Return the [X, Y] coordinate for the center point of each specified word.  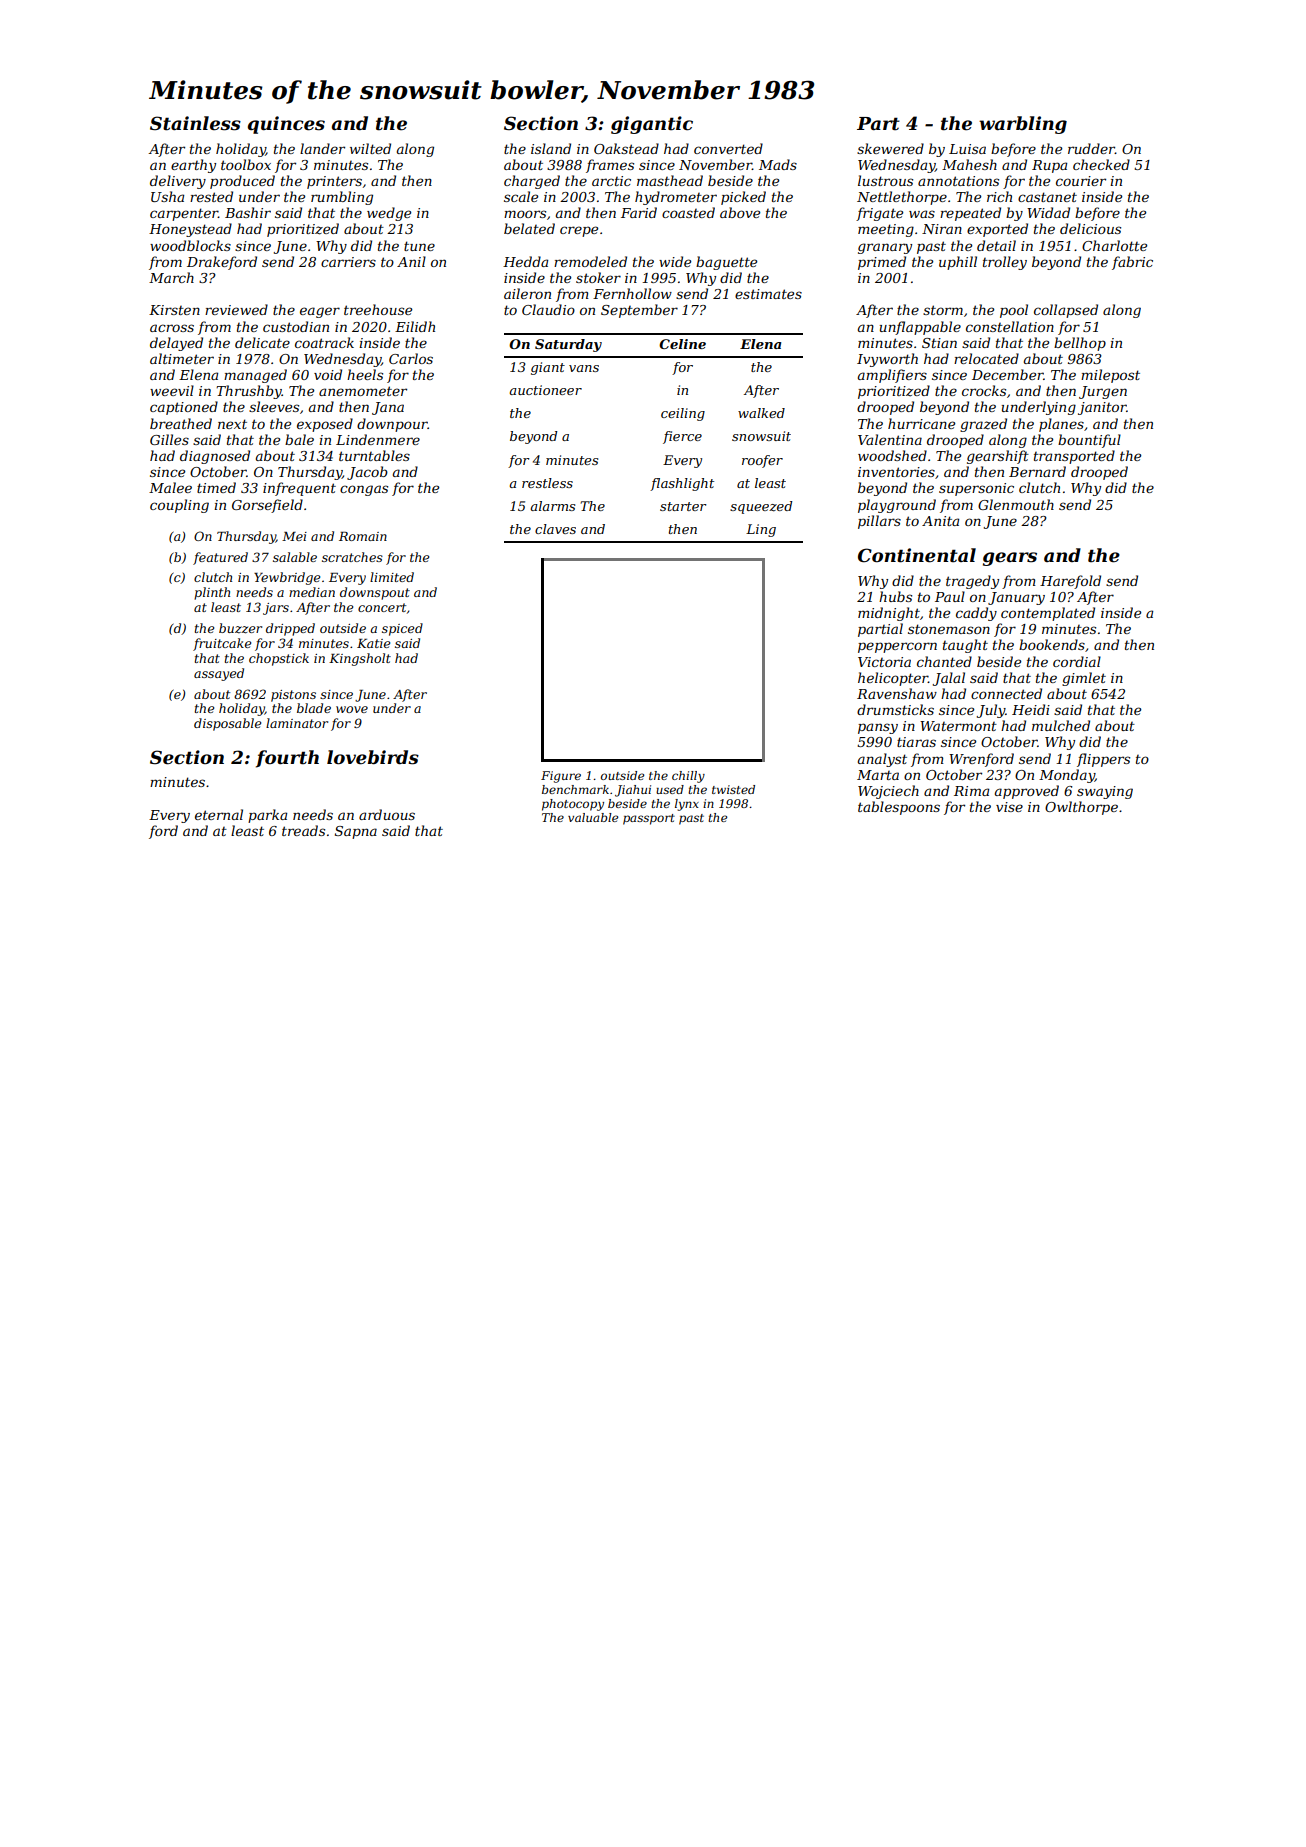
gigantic [652, 125]
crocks [984, 390]
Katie [373, 643]
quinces [286, 125]
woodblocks [190, 245]
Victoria [884, 662]
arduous [387, 814]
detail [996, 245]
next [232, 424]
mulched [1061, 725]
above [740, 212]
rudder [1091, 148]
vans [584, 368]
